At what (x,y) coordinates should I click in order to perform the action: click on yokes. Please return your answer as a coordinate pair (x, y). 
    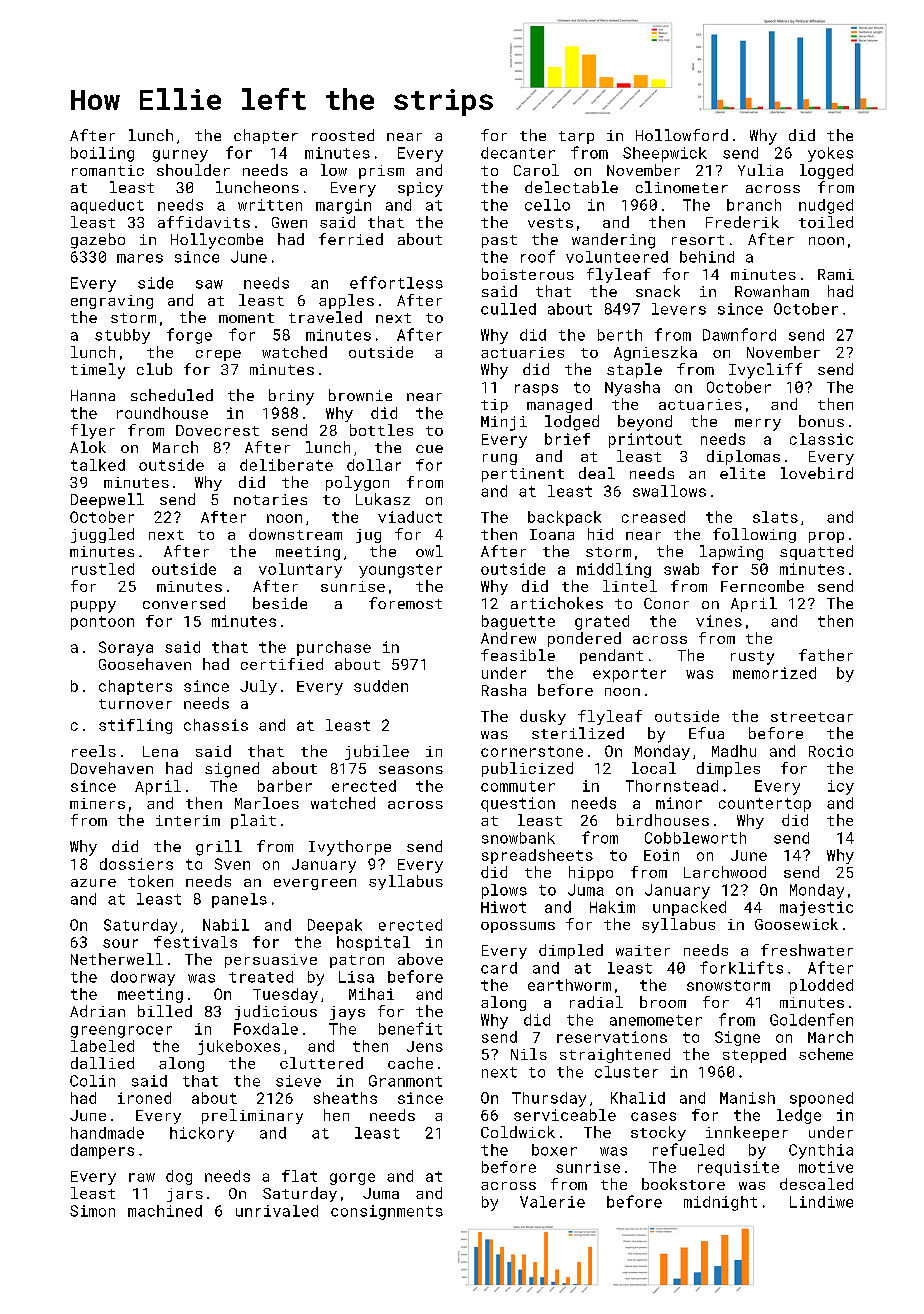
    Looking at the image, I should click on (830, 154).
